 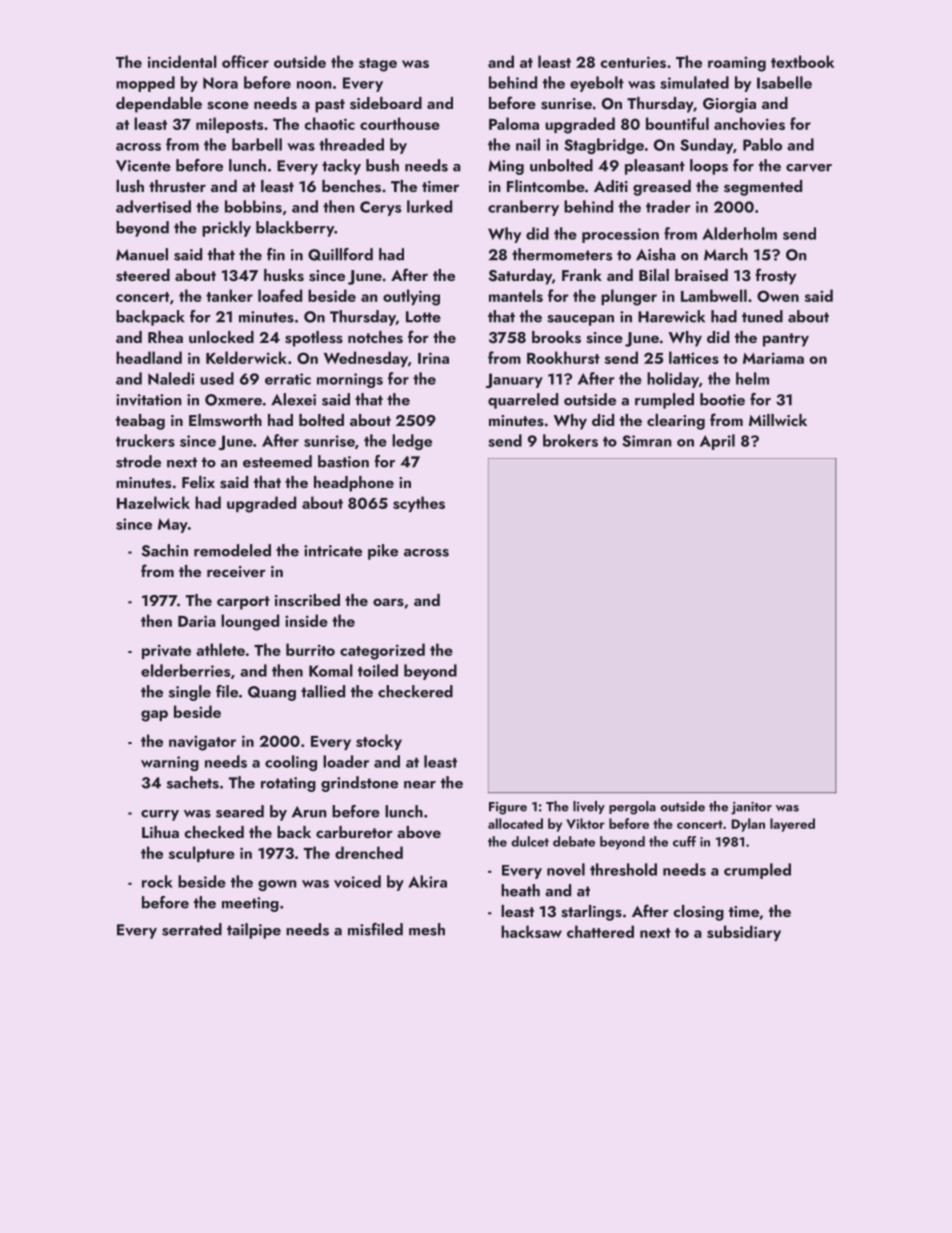 I want to click on stage, so click(x=378, y=65).
